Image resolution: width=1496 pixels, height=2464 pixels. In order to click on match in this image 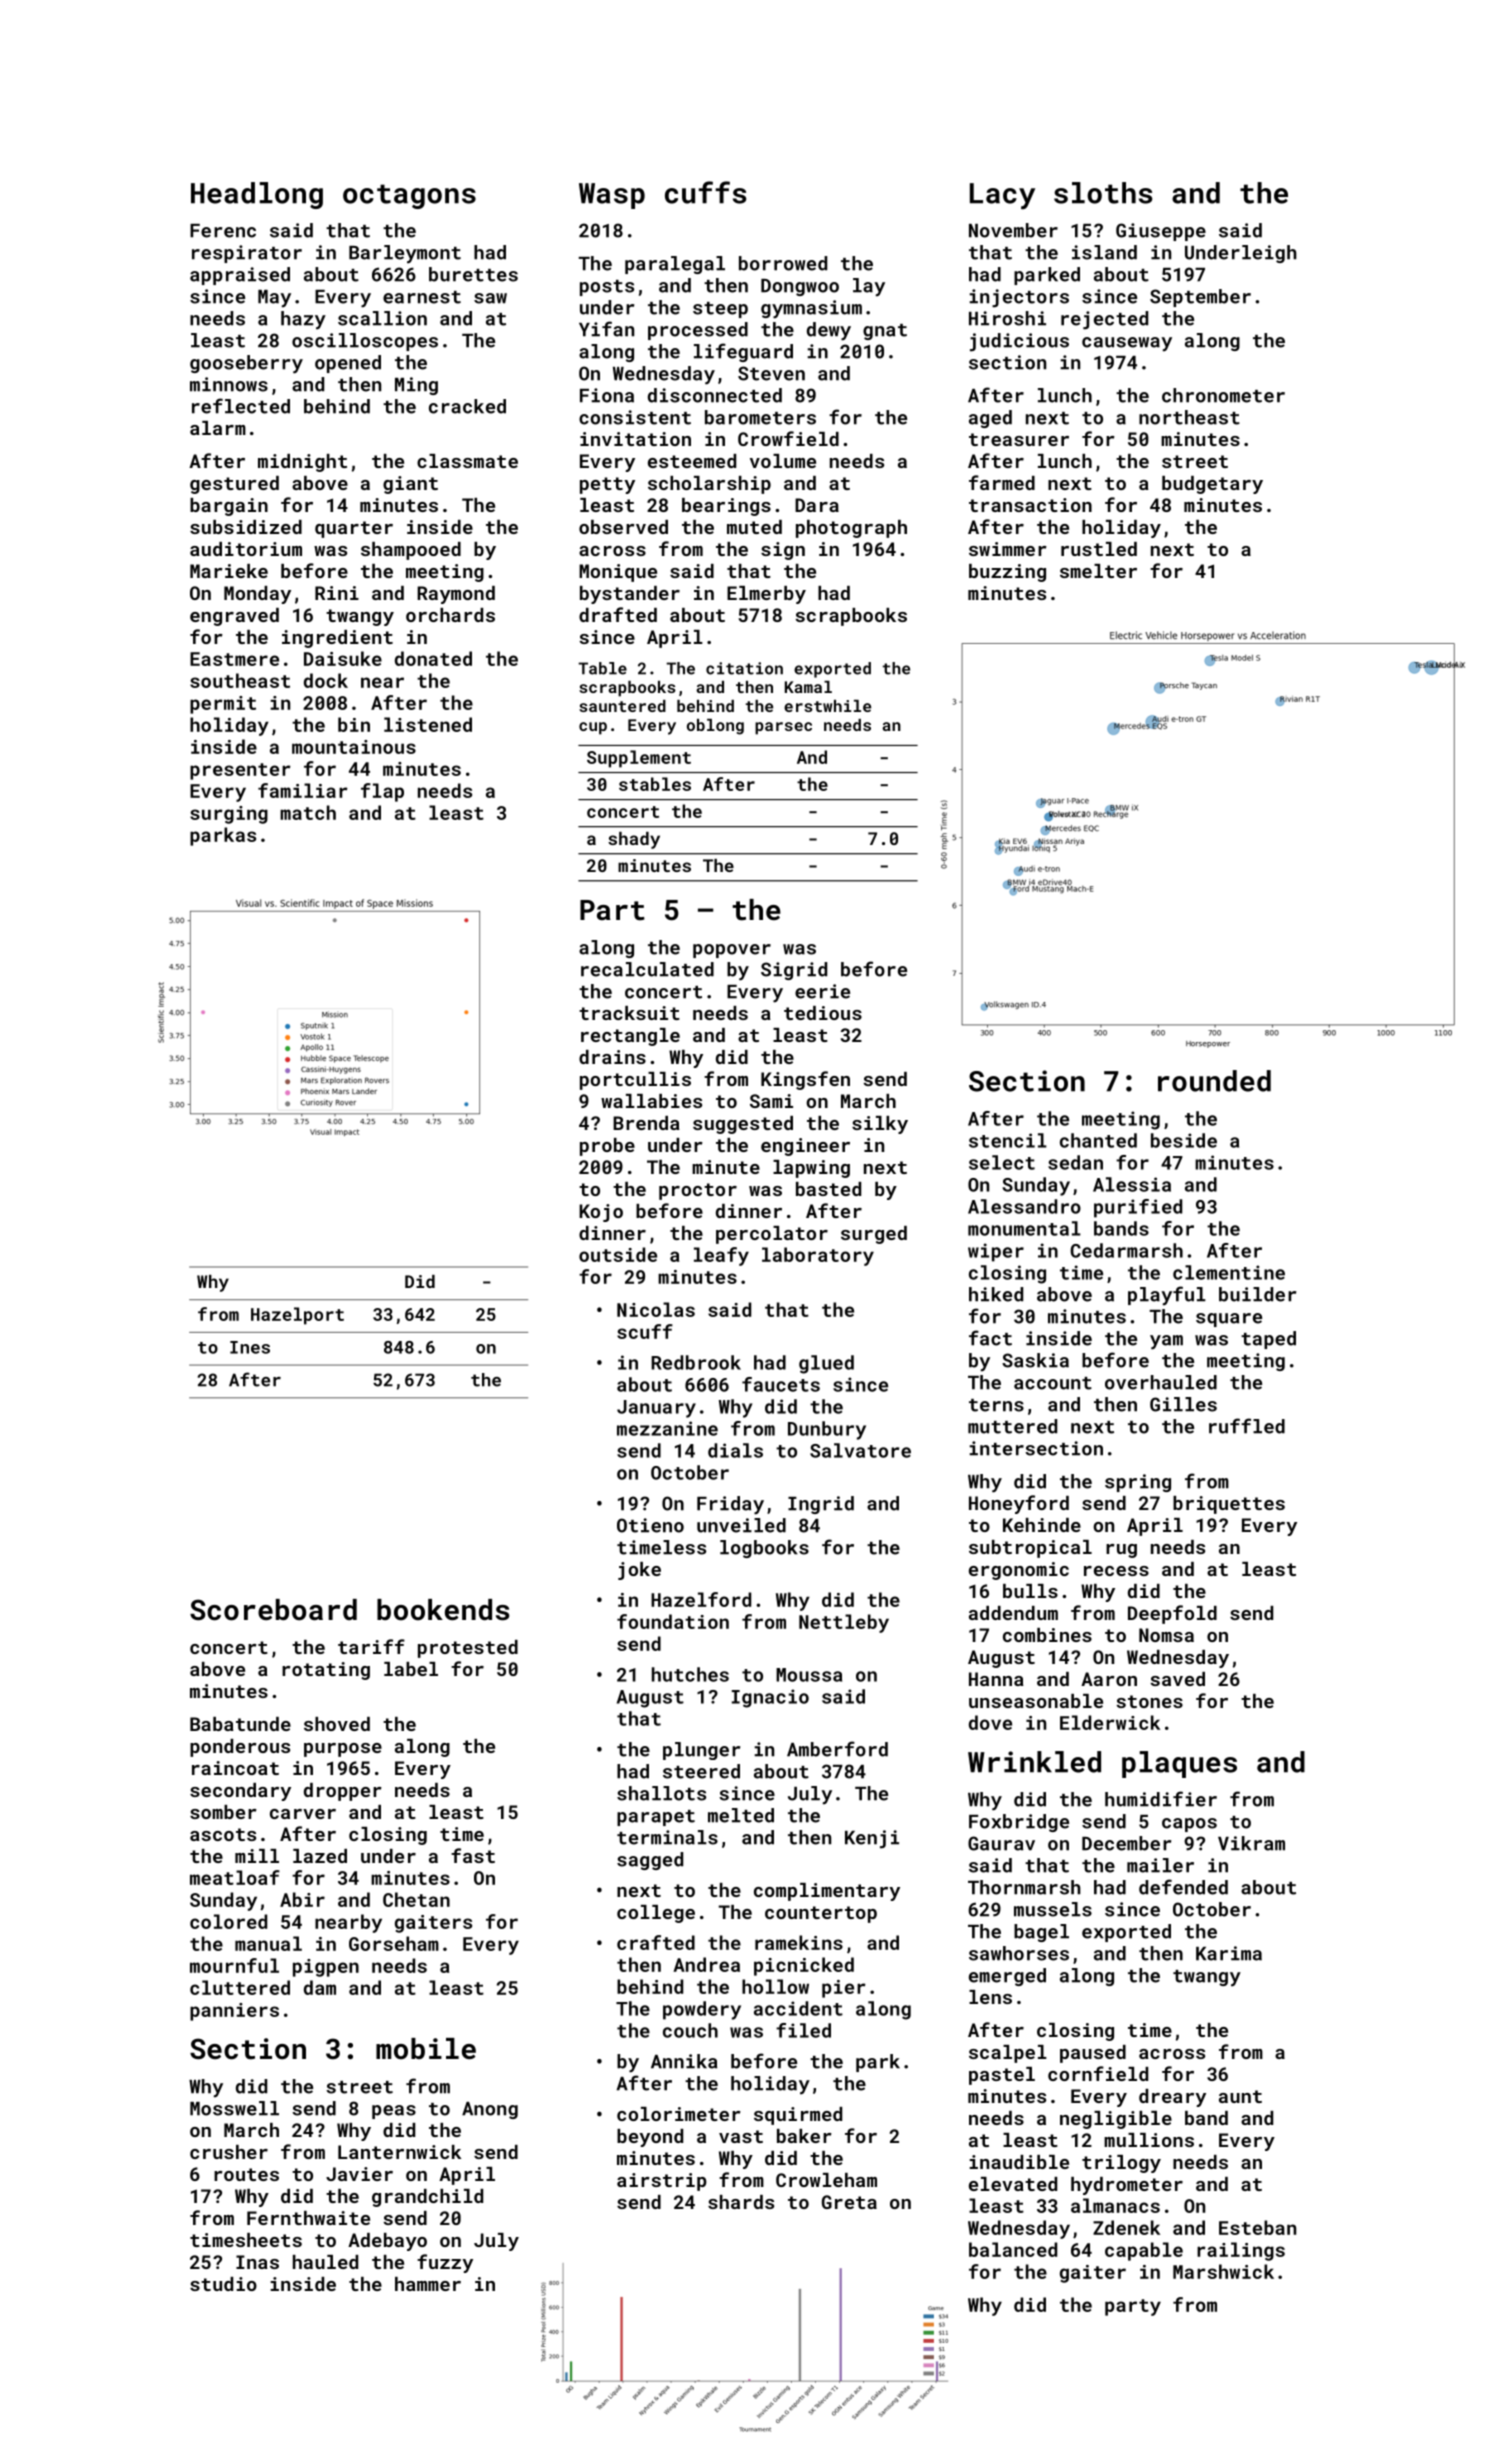, I will do `click(308, 812)`.
